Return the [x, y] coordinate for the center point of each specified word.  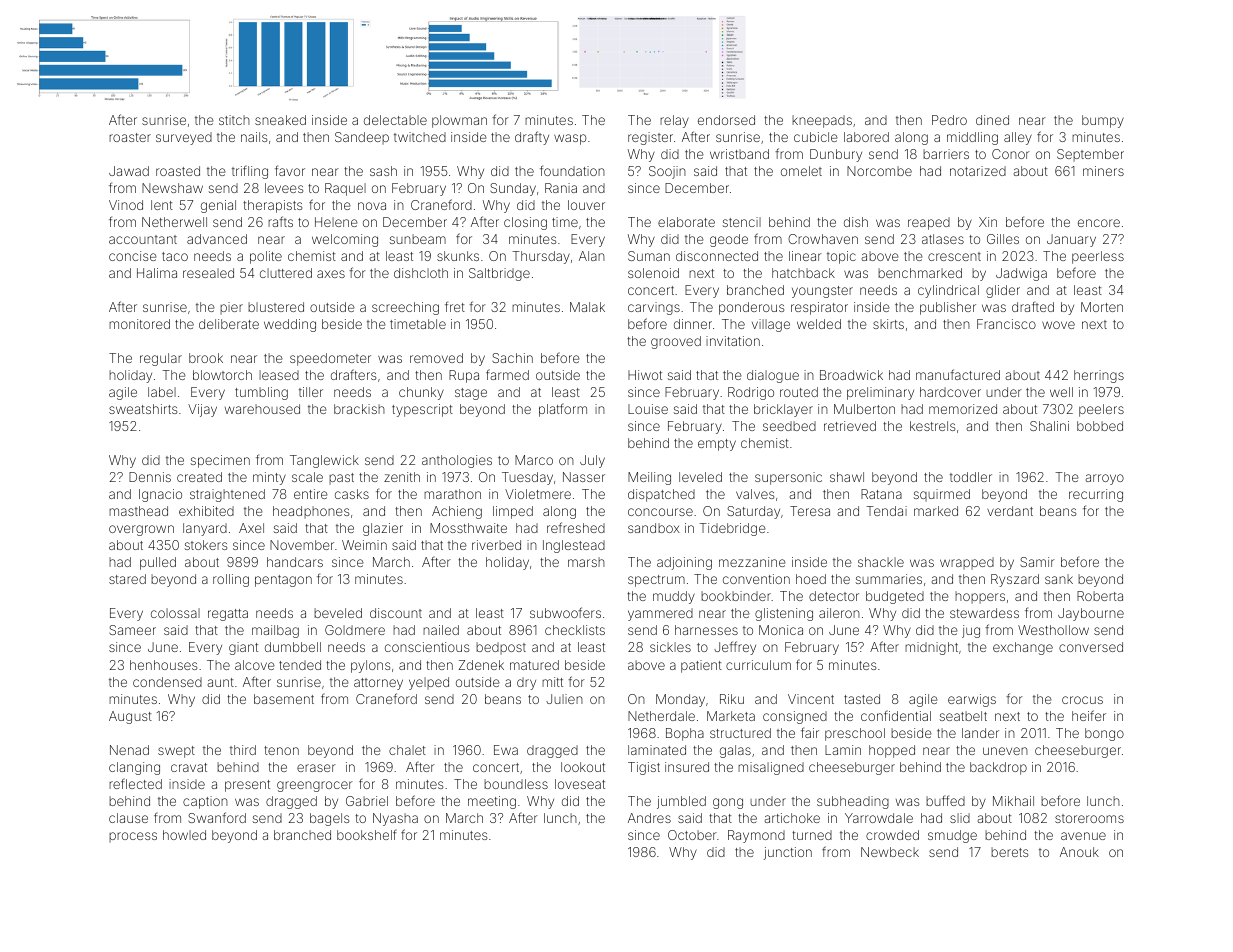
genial [218, 206]
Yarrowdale [879, 818]
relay [674, 121]
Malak [587, 307]
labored [866, 137]
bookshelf [367, 834]
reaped [929, 223]
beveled [338, 613]
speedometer [330, 359]
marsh [586, 562]
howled [184, 835]
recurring [1096, 495]
